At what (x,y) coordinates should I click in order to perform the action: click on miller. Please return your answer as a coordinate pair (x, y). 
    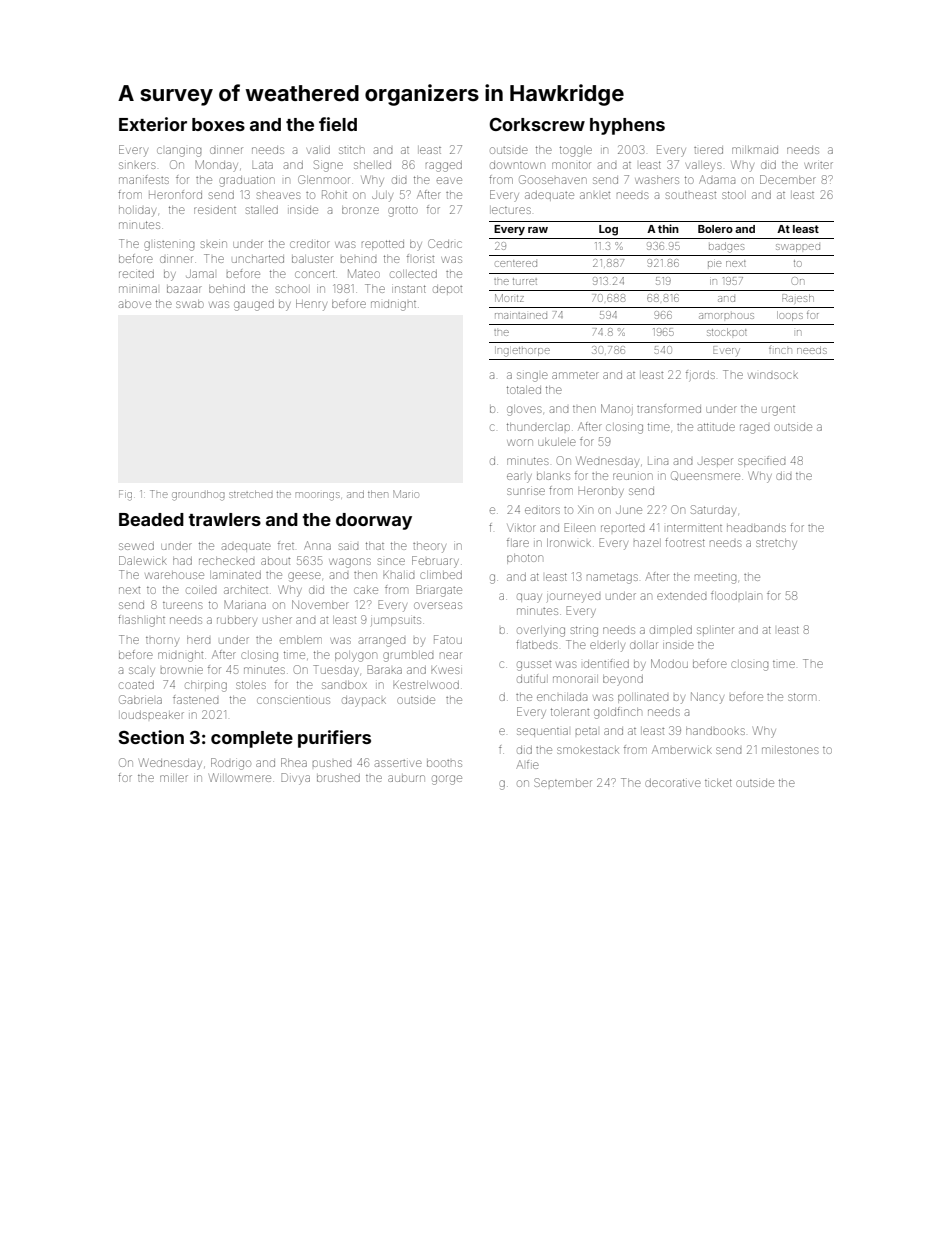
    Looking at the image, I should click on (174, 778).
